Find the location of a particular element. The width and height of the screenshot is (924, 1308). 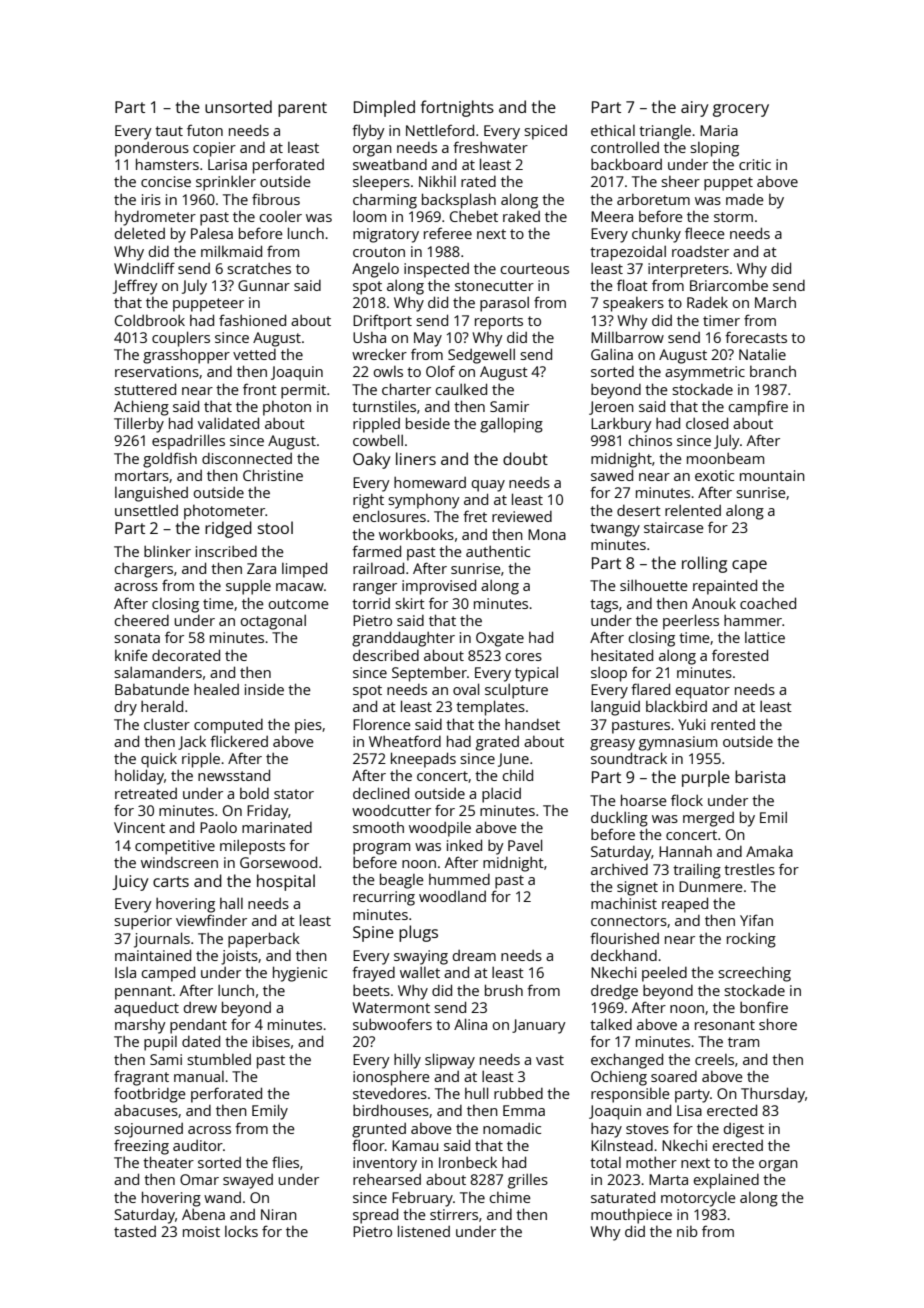

tasted is located at coordinates (135, 1231).
